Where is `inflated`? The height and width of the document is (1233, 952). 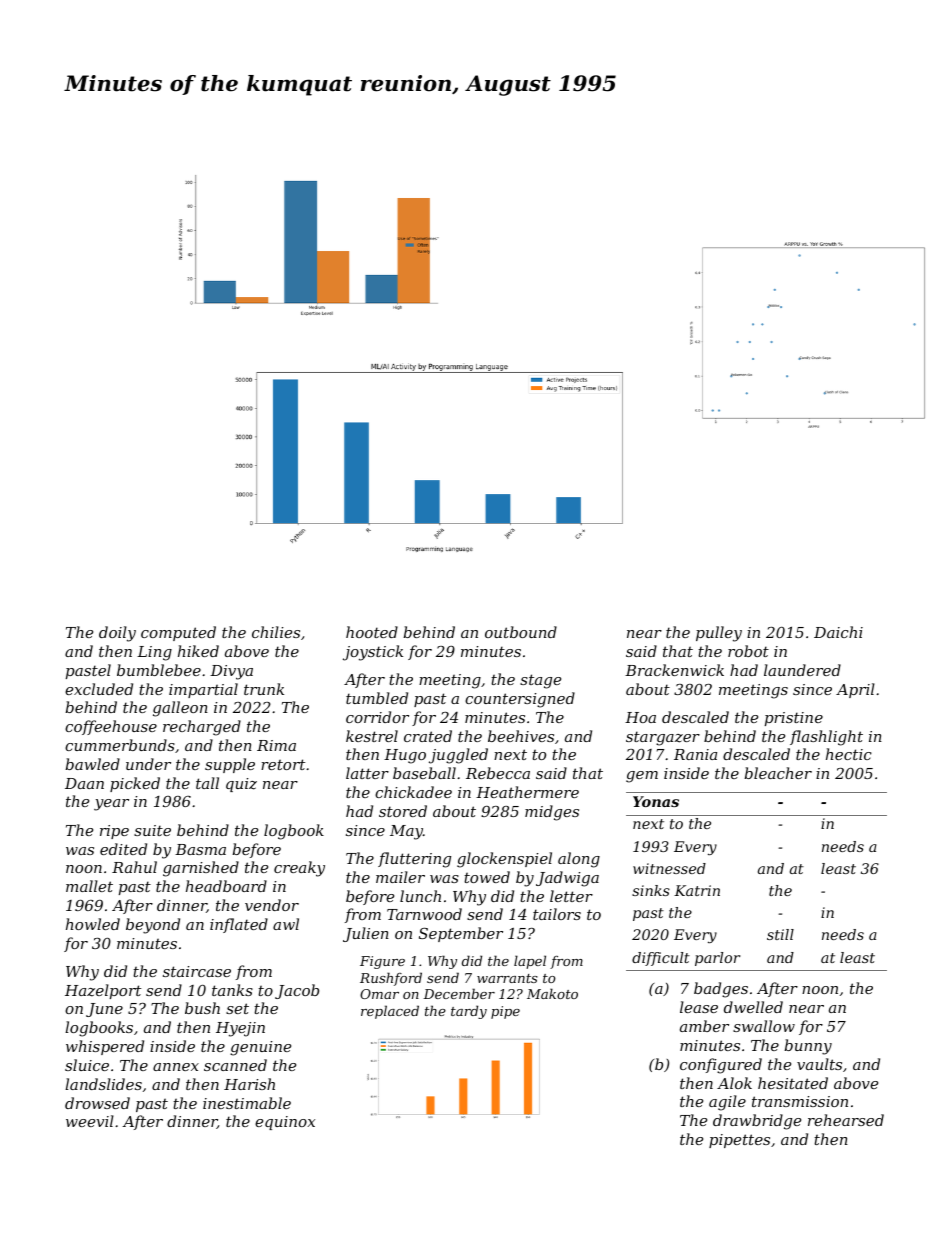 inflated is located at coordinates (239, 925).
